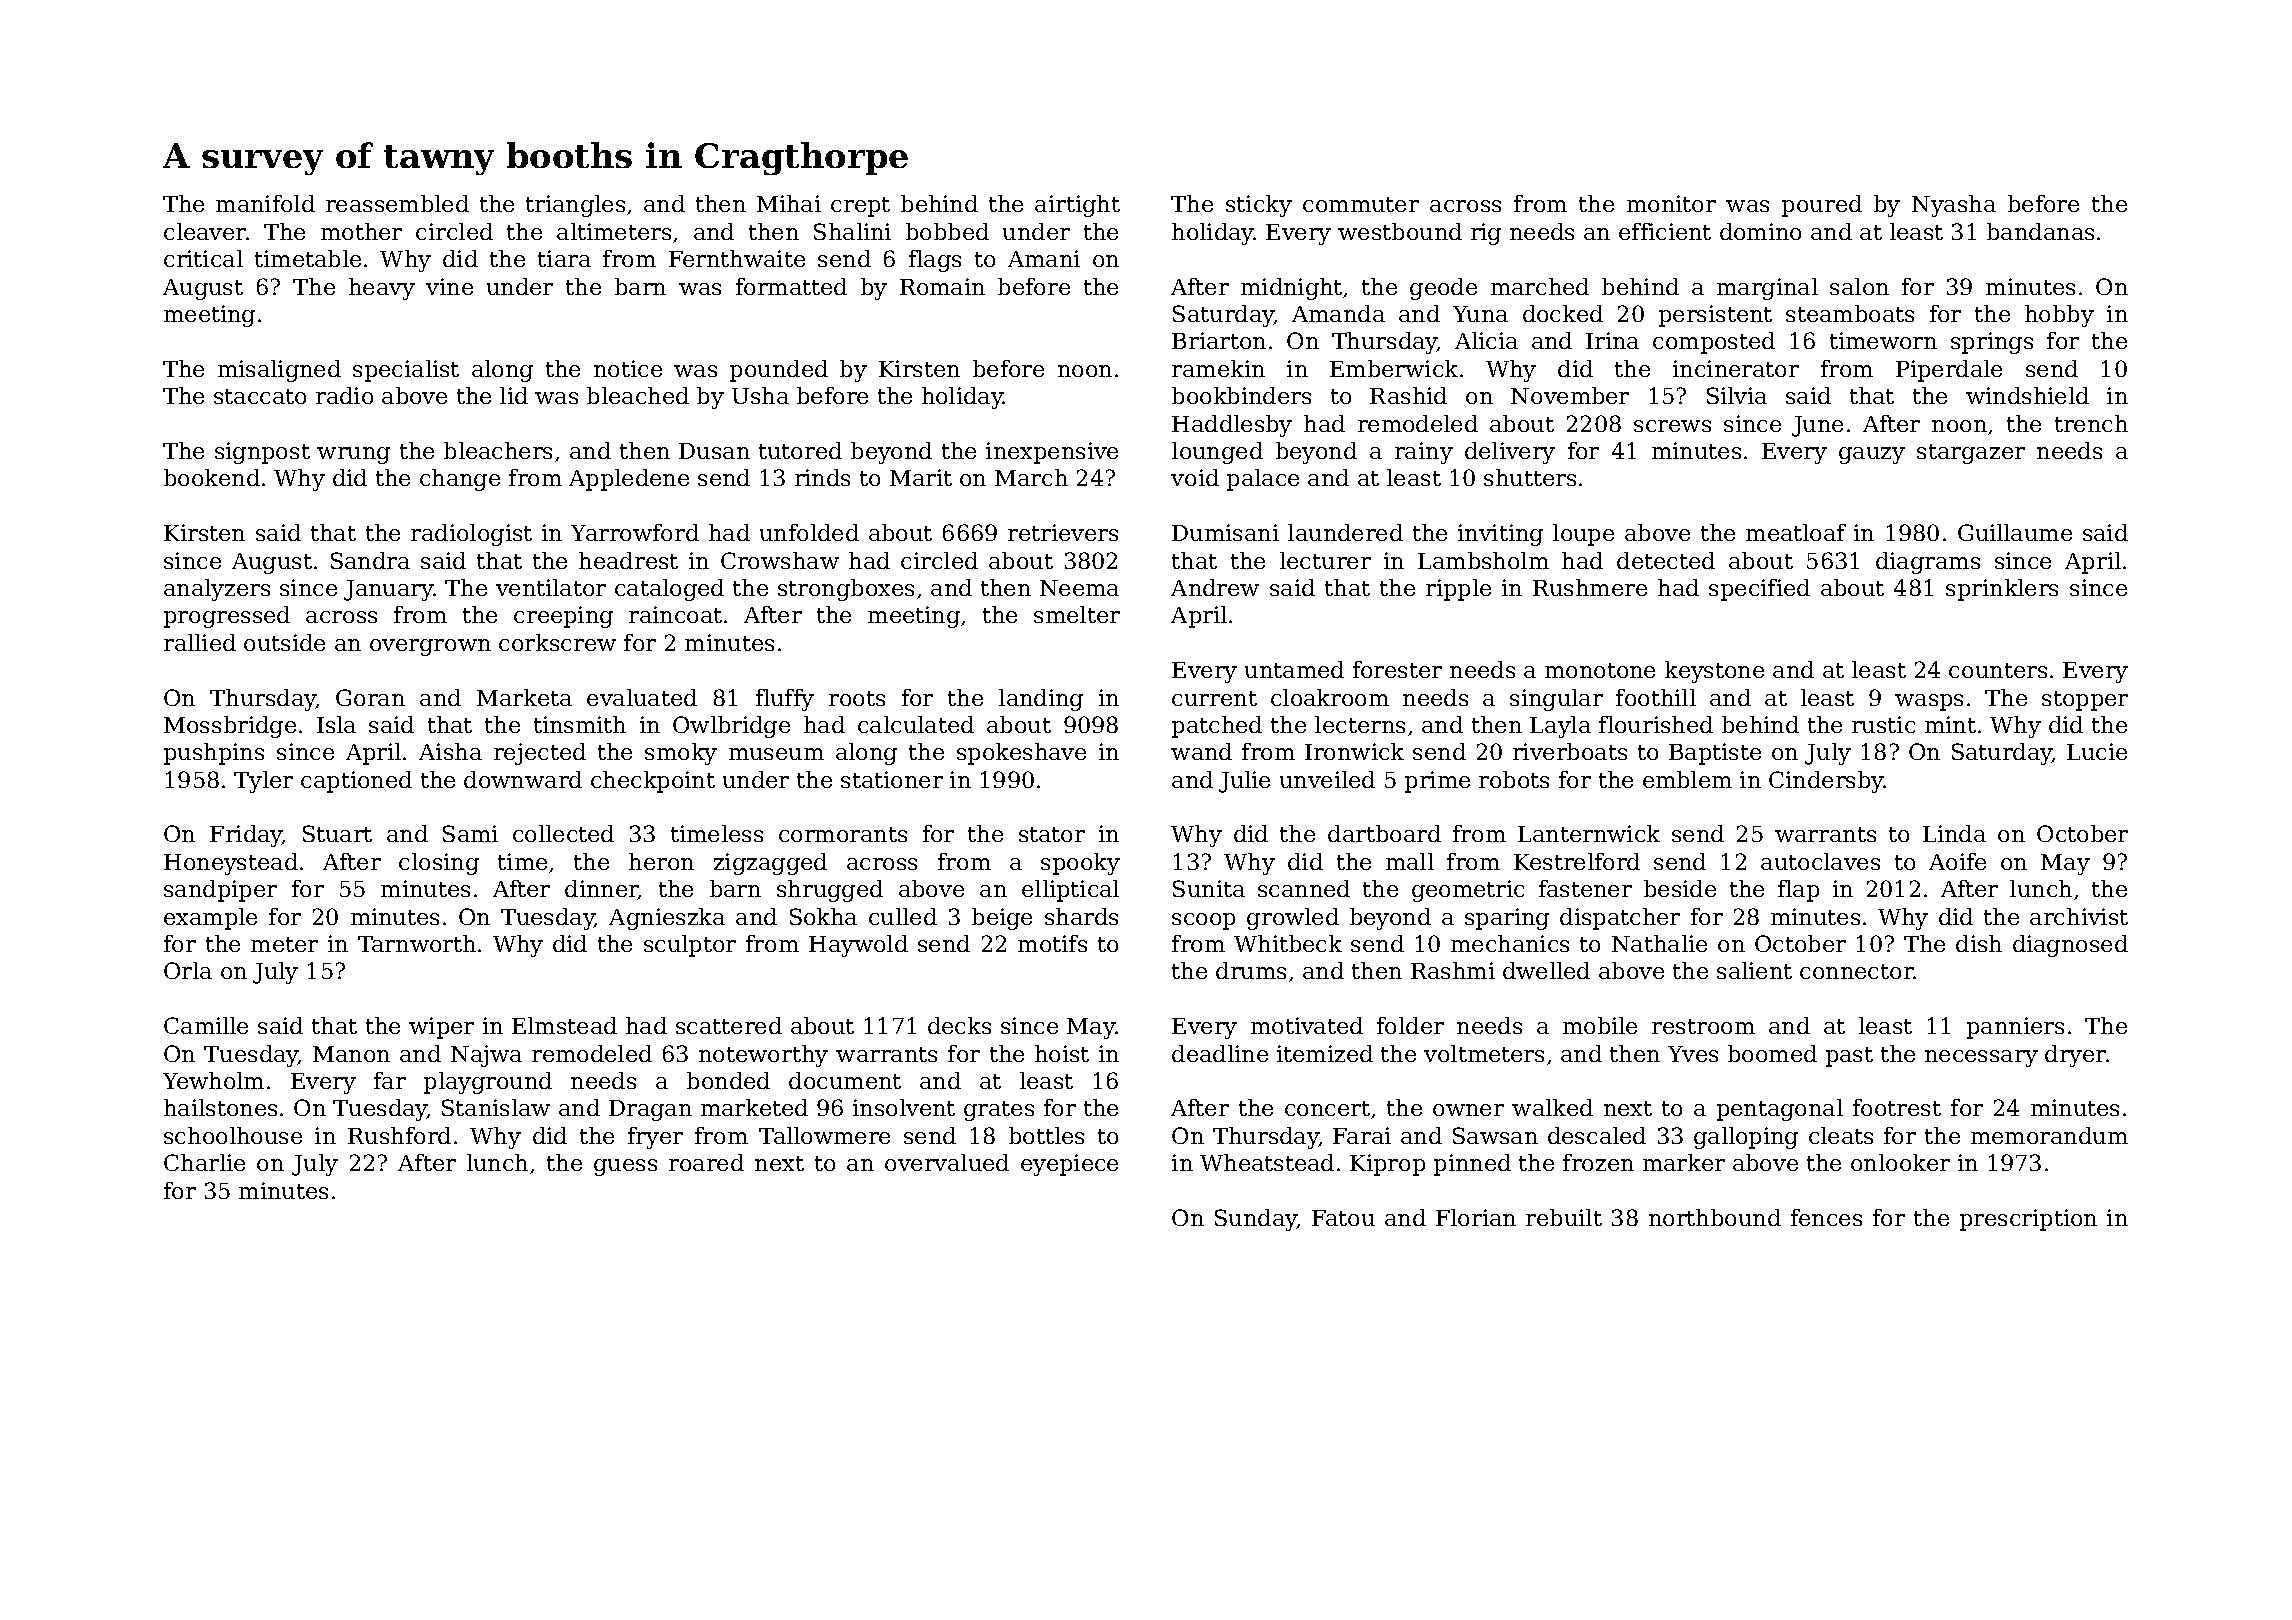  What do you see at coordinates (1361, 204) in the screenshot?
I see `commuter` at bounding box center [1361, 204].
